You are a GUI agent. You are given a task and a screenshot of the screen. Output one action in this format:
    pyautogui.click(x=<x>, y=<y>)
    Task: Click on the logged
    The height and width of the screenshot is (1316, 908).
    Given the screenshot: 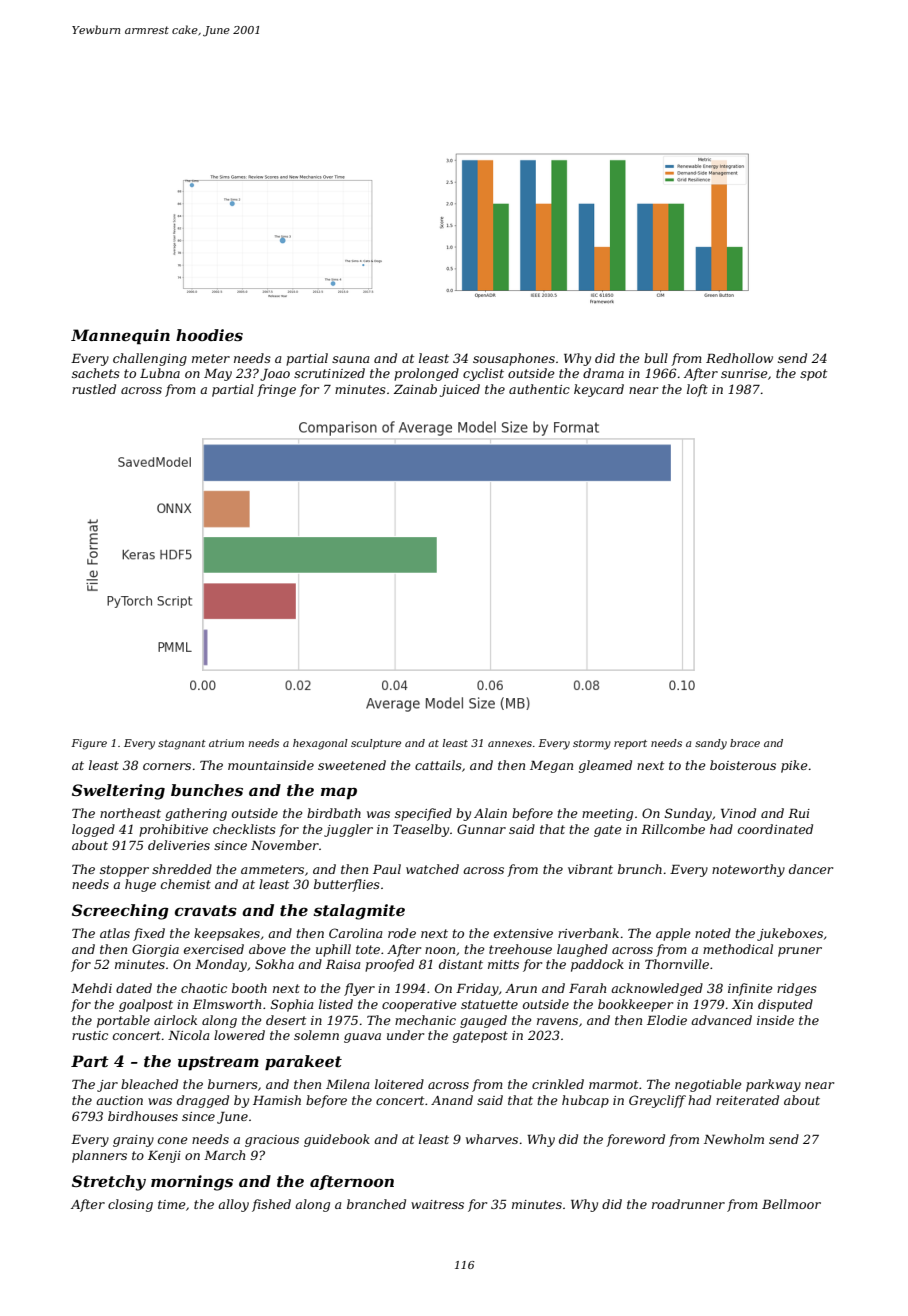 What is the action you would take?
    pyautogui.click(x=93, y=830)
